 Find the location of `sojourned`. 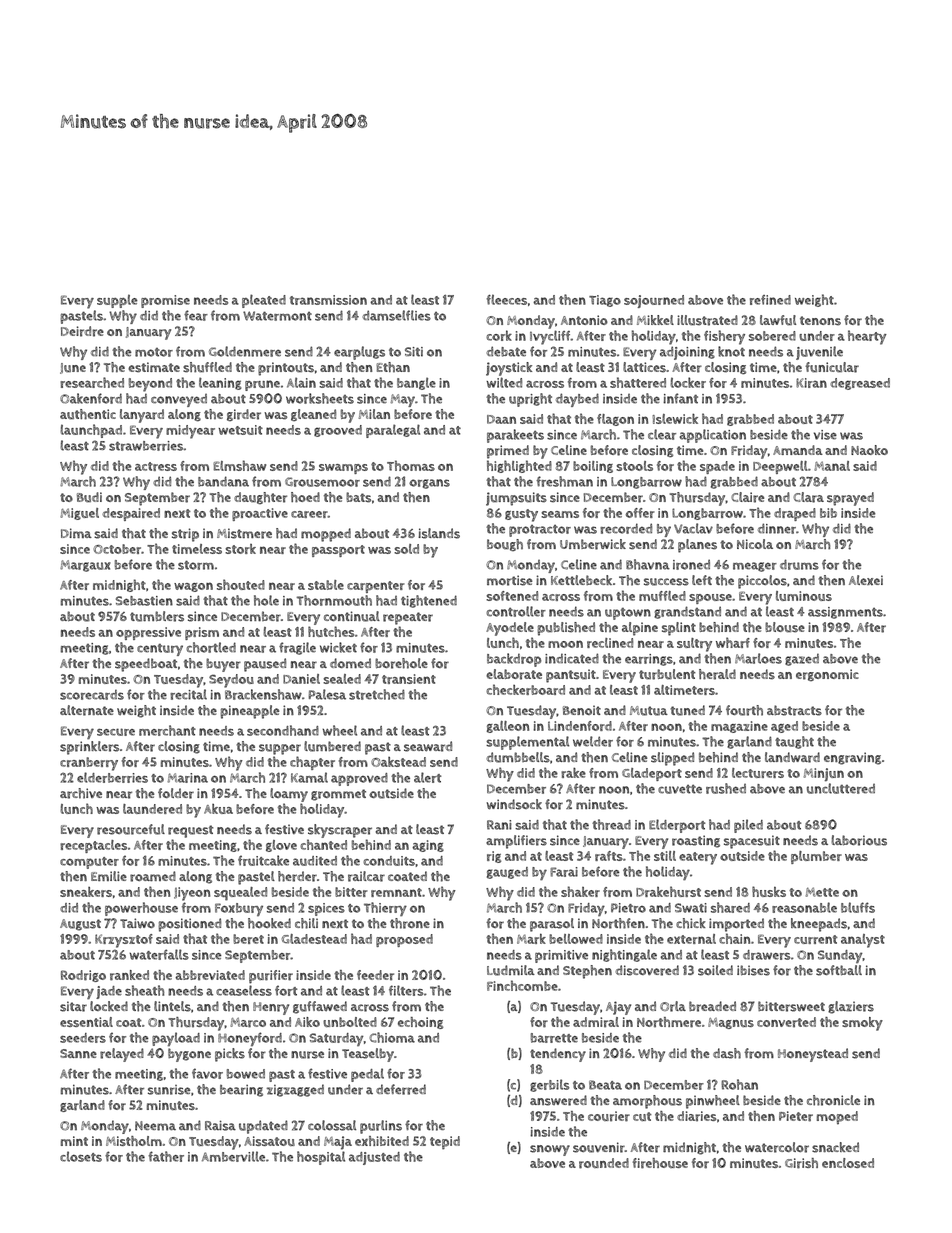

sojourned is located at coordinates (654, 301).
